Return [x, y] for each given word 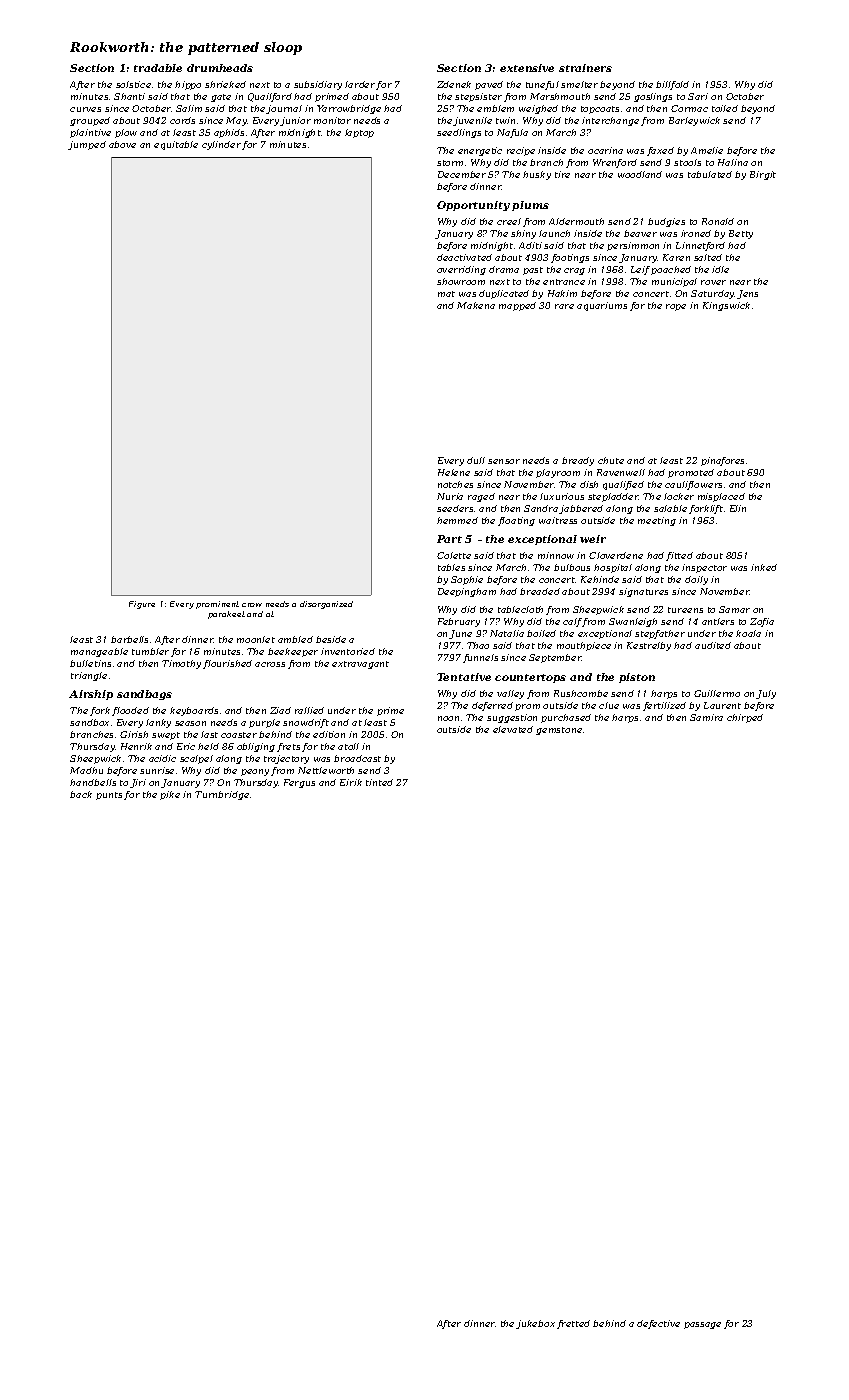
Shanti [129, 96]
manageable [99, 652]
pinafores [722, 461]
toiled [725, 108]
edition [329, 734]
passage [702, 1325]
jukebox [535, 1324]
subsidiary [318, 85]
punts [109, 796]
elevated [513, 729]
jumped [87, 145]
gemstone [559, 731]
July [766, 694]
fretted [573, 1324]
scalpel [196, 759]
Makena [476, 305]
